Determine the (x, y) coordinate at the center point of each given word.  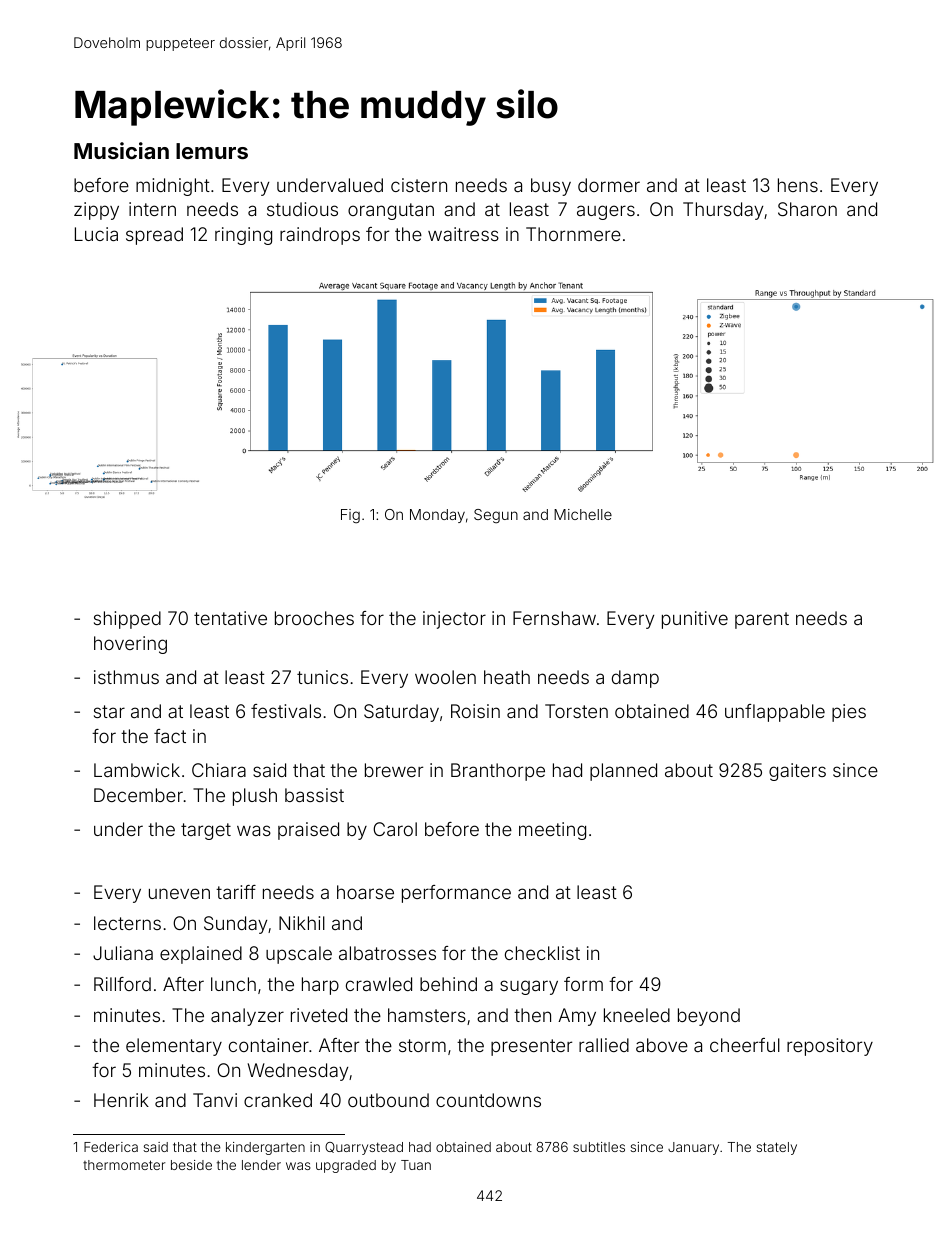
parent (762, 620)
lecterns (127, 923)
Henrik (121, 1100)
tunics (322, 677)
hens (798, 185)
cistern (419, 185)
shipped (127, 620)
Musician (121, 150)
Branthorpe (498, 772)
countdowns (488, 1100)
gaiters (797, 772)
